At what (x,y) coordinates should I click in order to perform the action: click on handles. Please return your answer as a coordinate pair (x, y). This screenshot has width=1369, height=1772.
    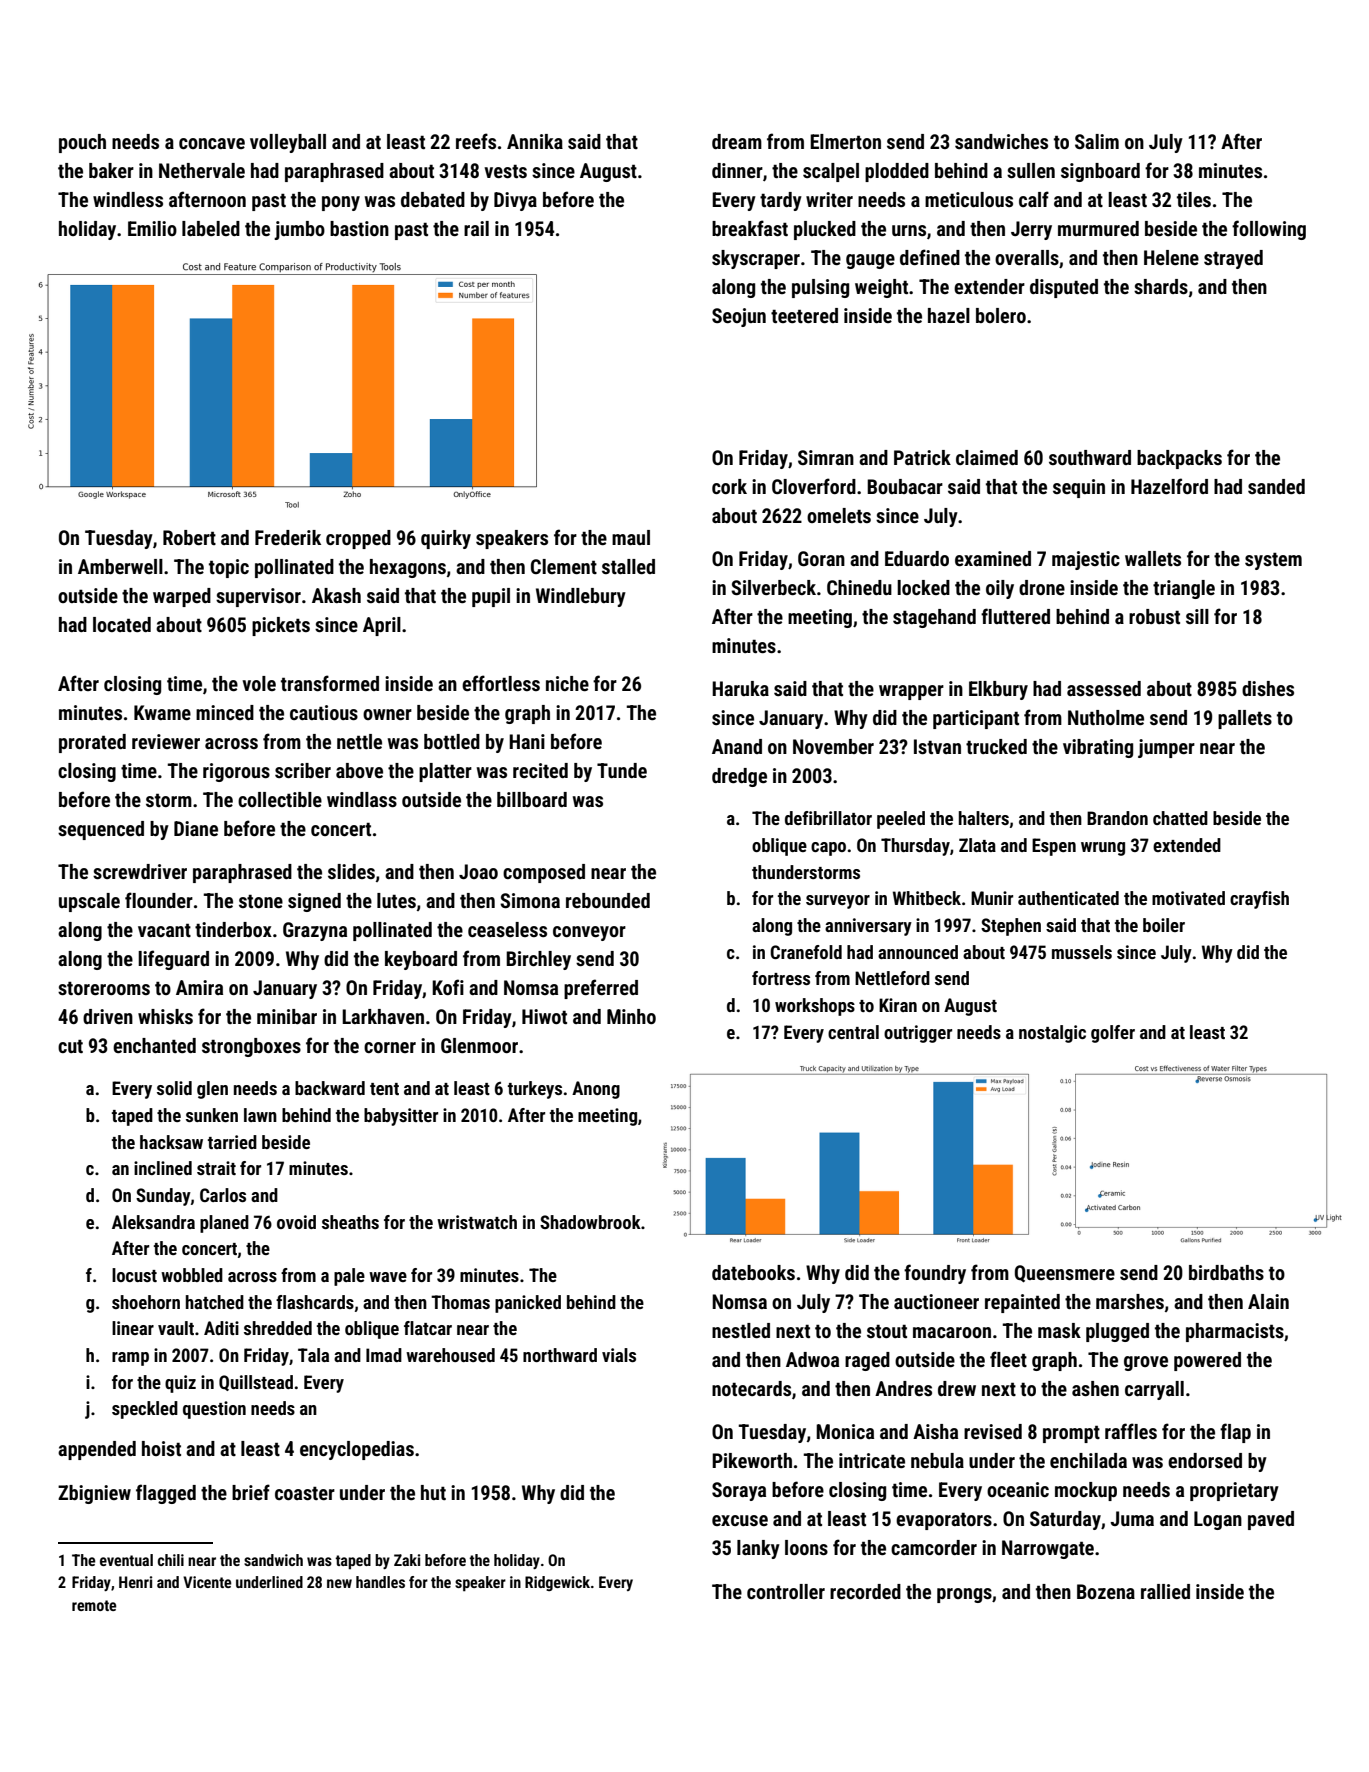
    Looking at the image, I should click on (380, 1582).
